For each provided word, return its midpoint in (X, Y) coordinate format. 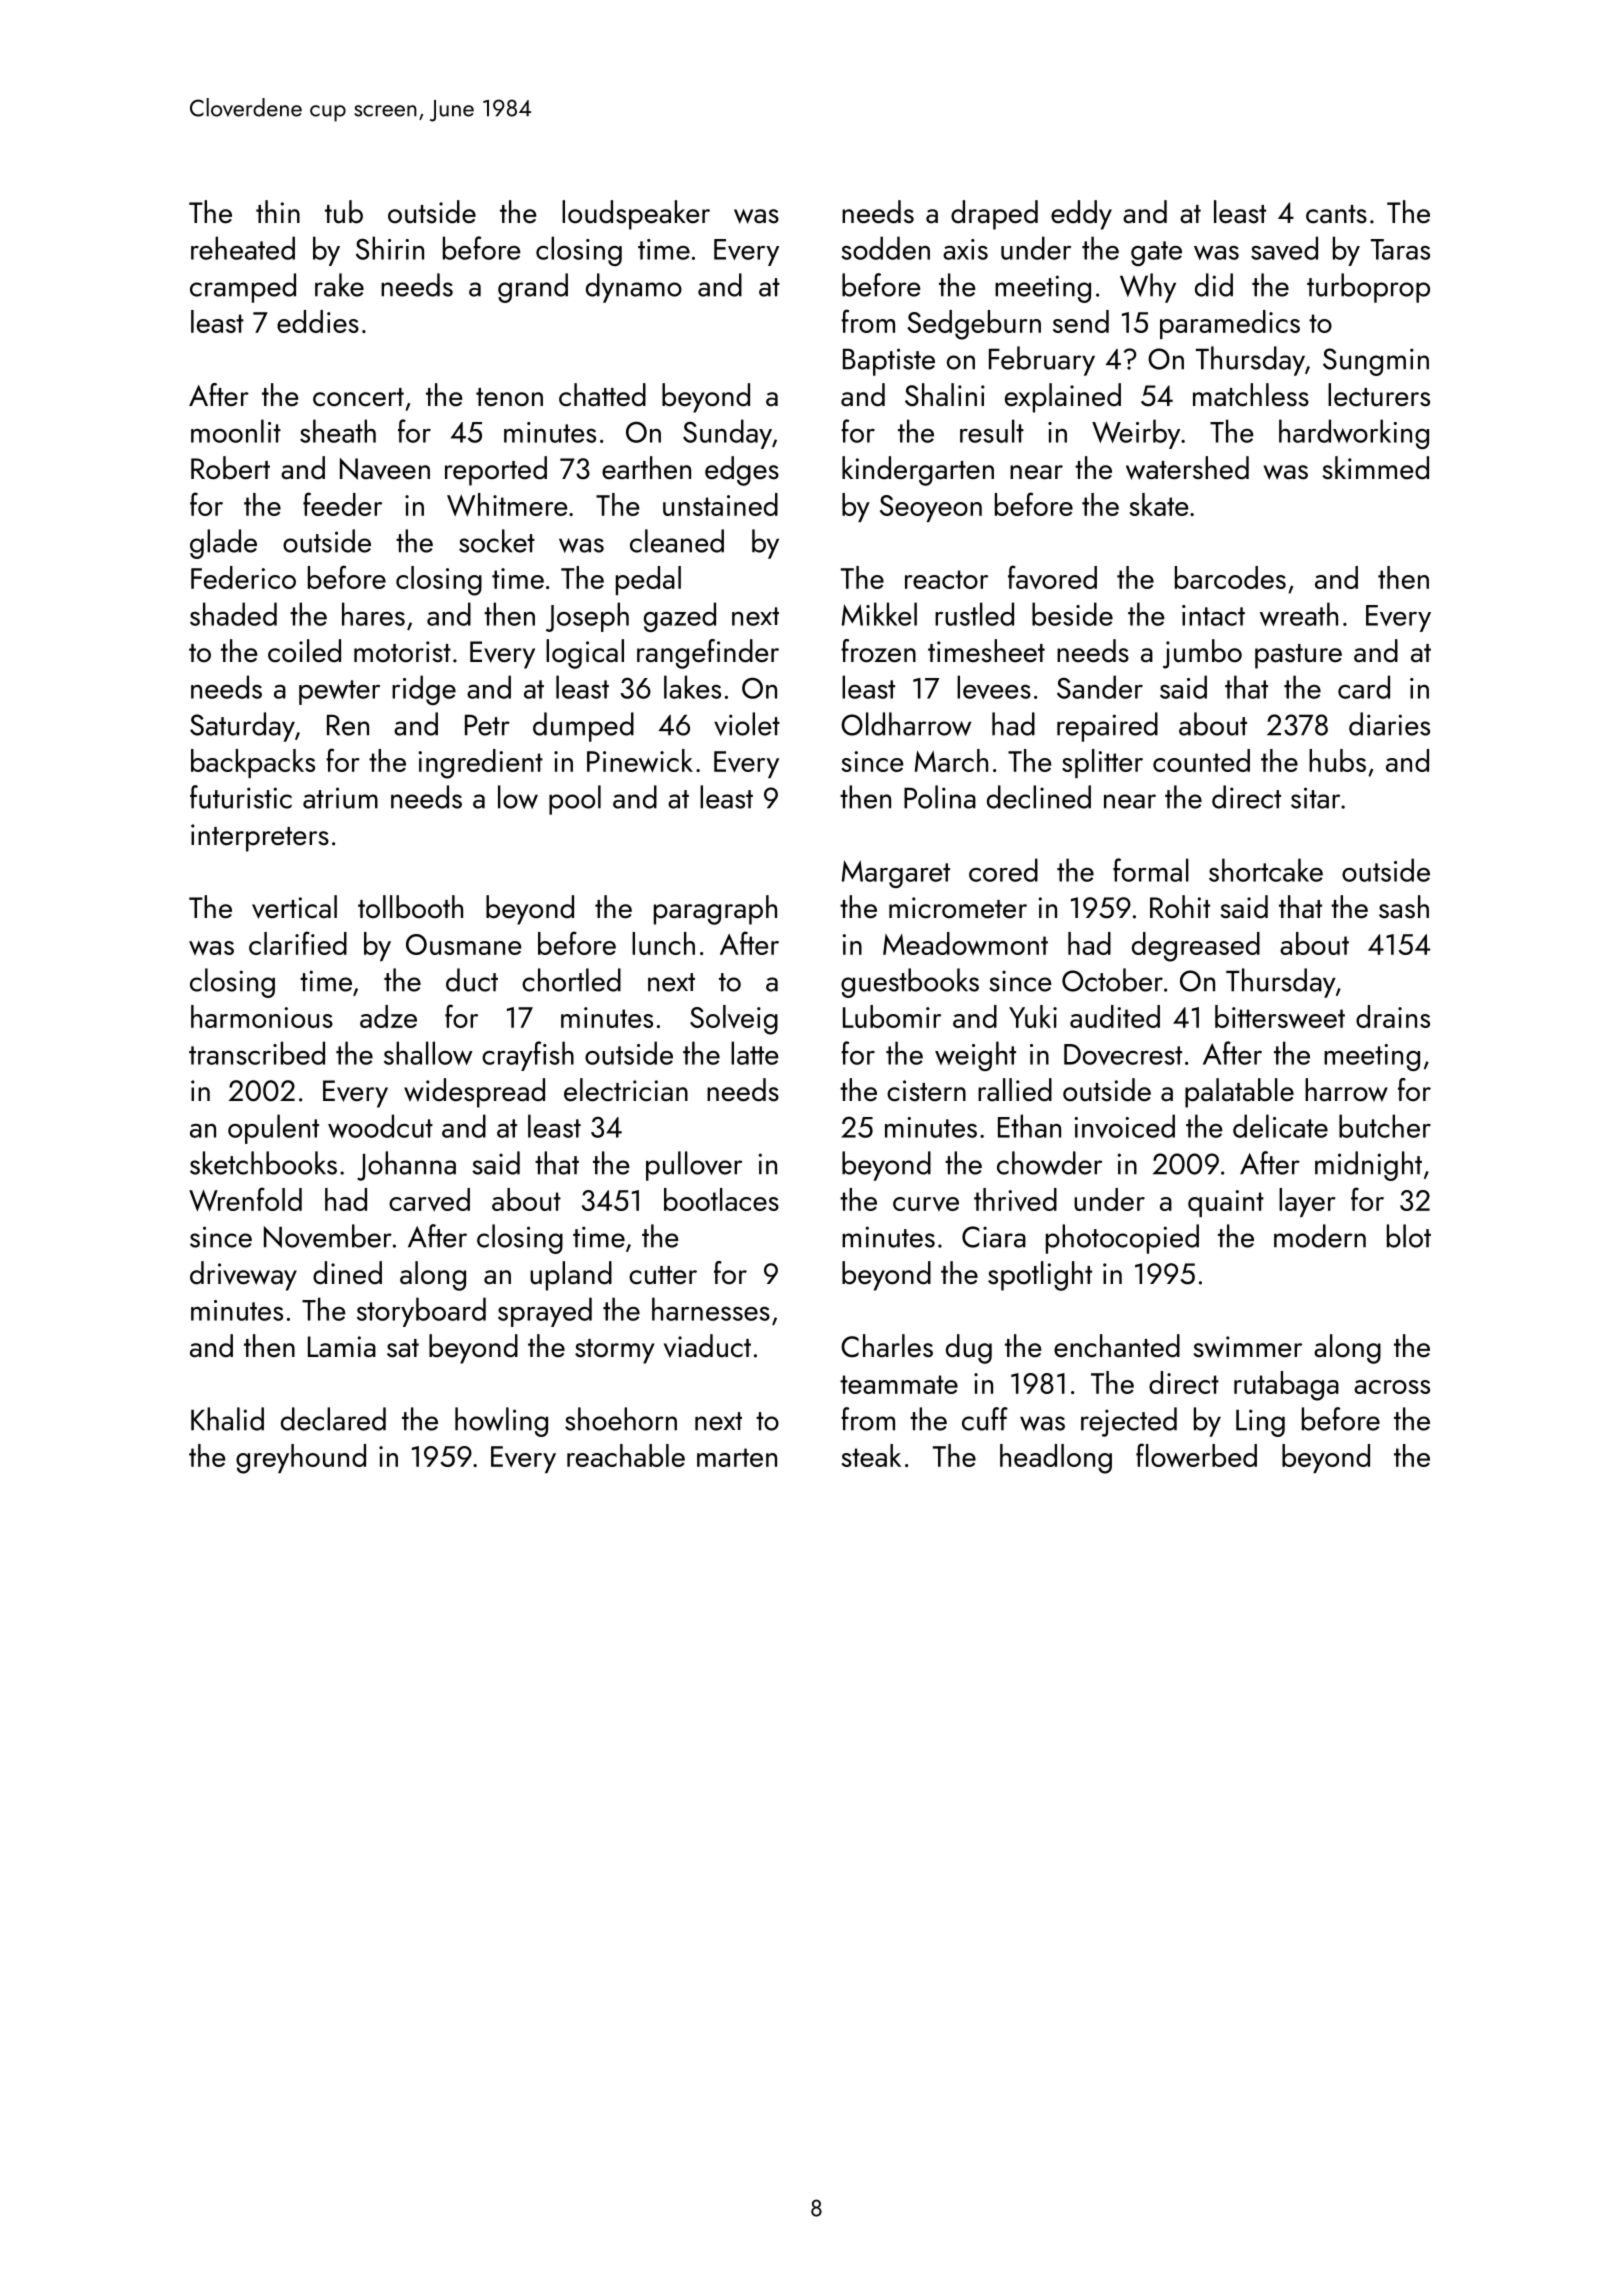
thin (278, 211)
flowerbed (1196, 1455)
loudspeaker (636, 215)
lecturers (1379, 395)
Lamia (342, 1347)
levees (994, 687)
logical (585, 654)
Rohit (1180, 907)
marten (737, 1457)
